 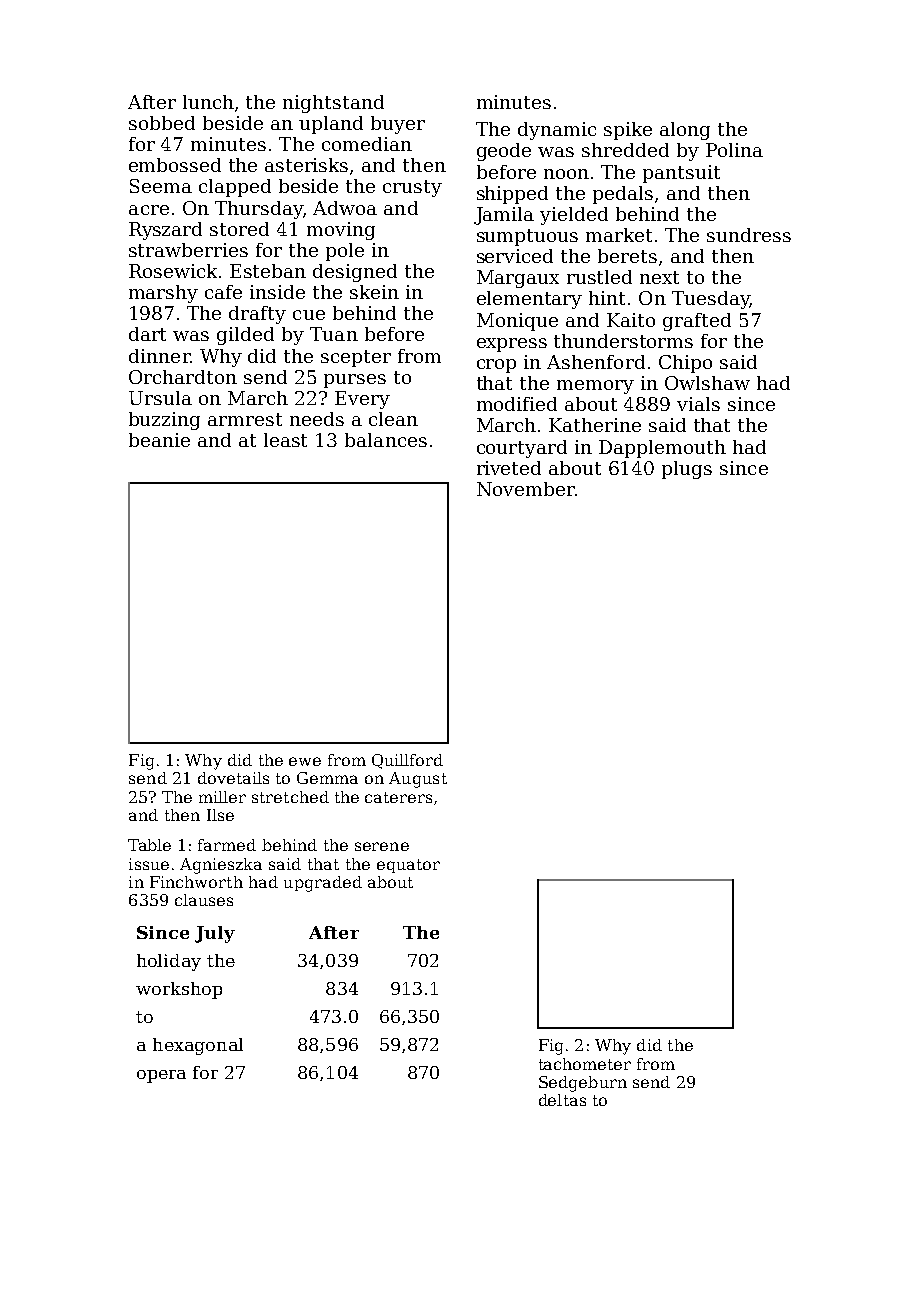 I want to click on plugs, so click(x=687, y=470).
